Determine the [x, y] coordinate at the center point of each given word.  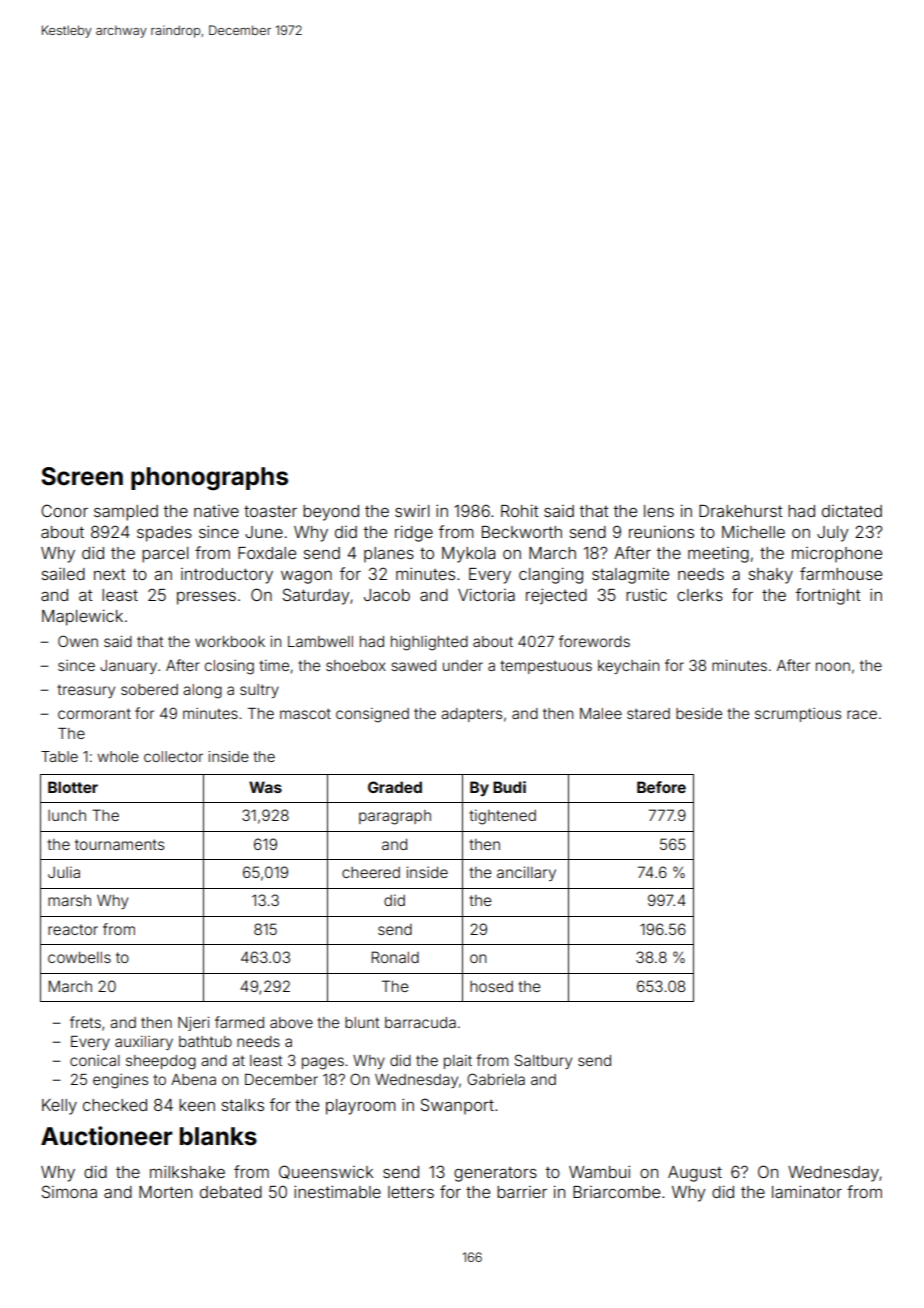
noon [833, 666]
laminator [807, 1191]
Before [661, 787]
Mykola [468, 555]
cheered [371, 872]
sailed [63, 573]
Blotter [73, 787]
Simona [69, 1191]
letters [411, 1192]
